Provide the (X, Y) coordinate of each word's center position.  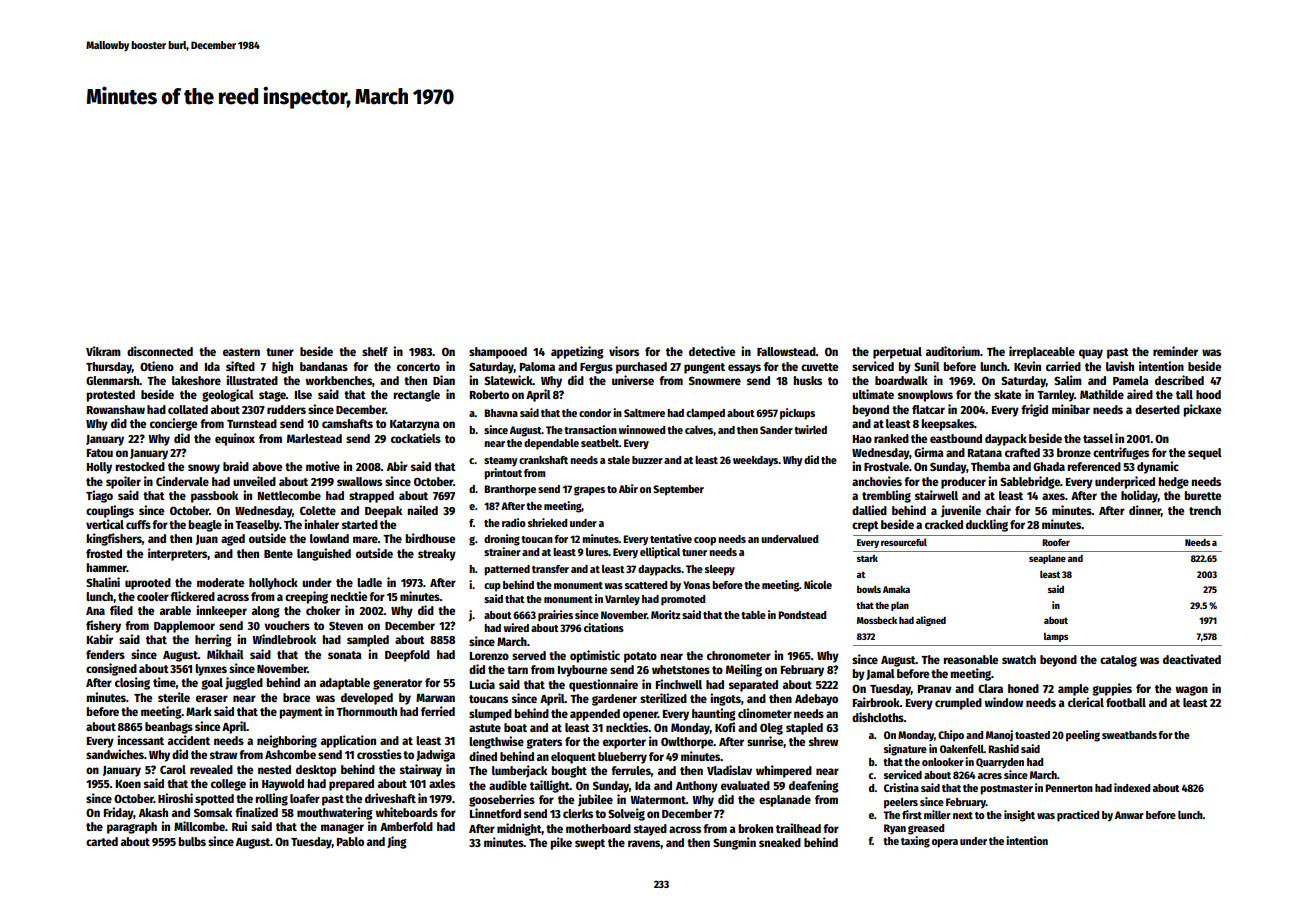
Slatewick (508, 380)
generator (397, 684)
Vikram (103, 351)
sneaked (780, 842)
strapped (371, 497)
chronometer (739, 655)
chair (998, 510)
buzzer (647, 460)
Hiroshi (175, 798)
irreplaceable (1042, 352)
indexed (1132, 787)
